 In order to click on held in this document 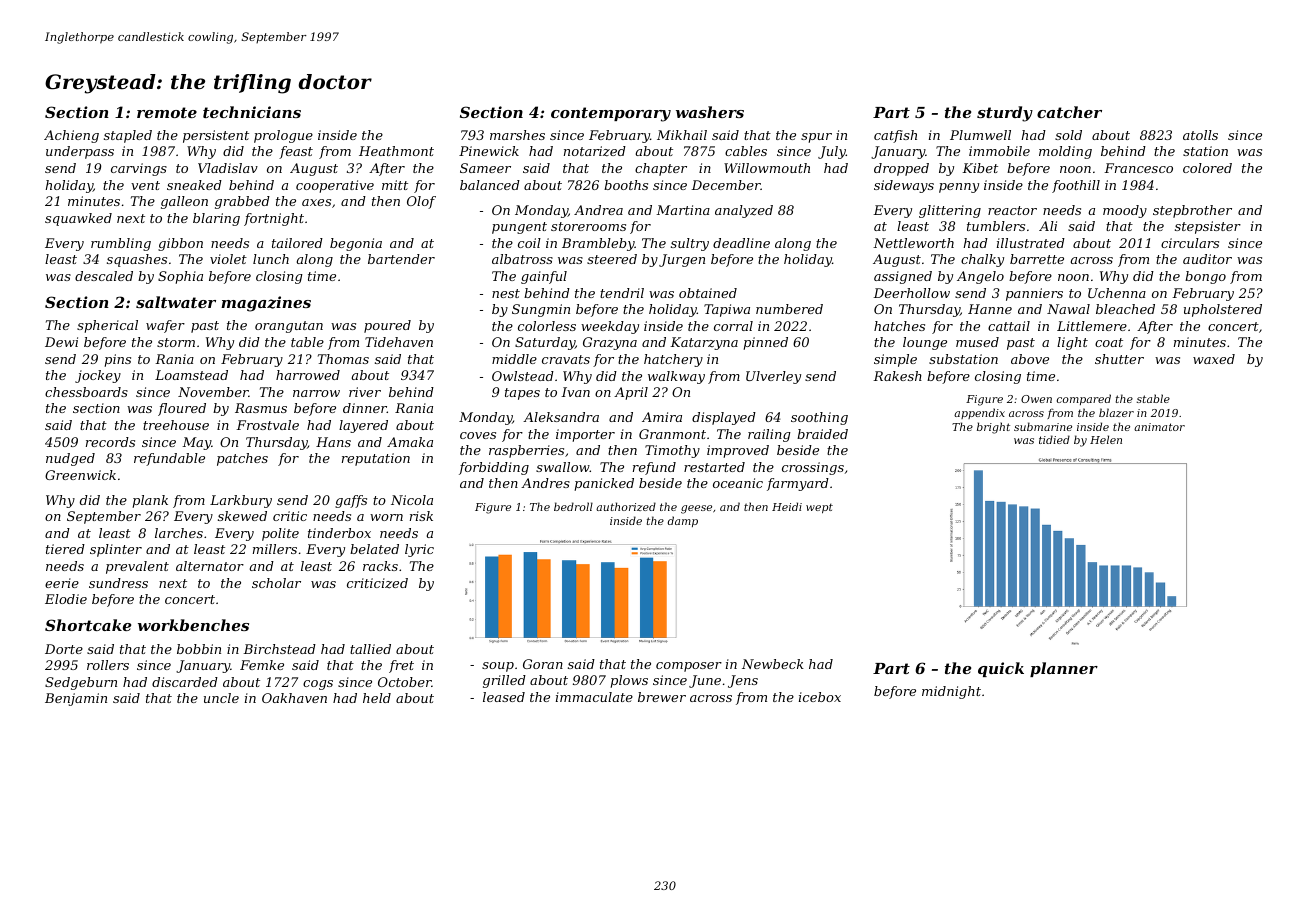, I will do `click(377, 698)`.
